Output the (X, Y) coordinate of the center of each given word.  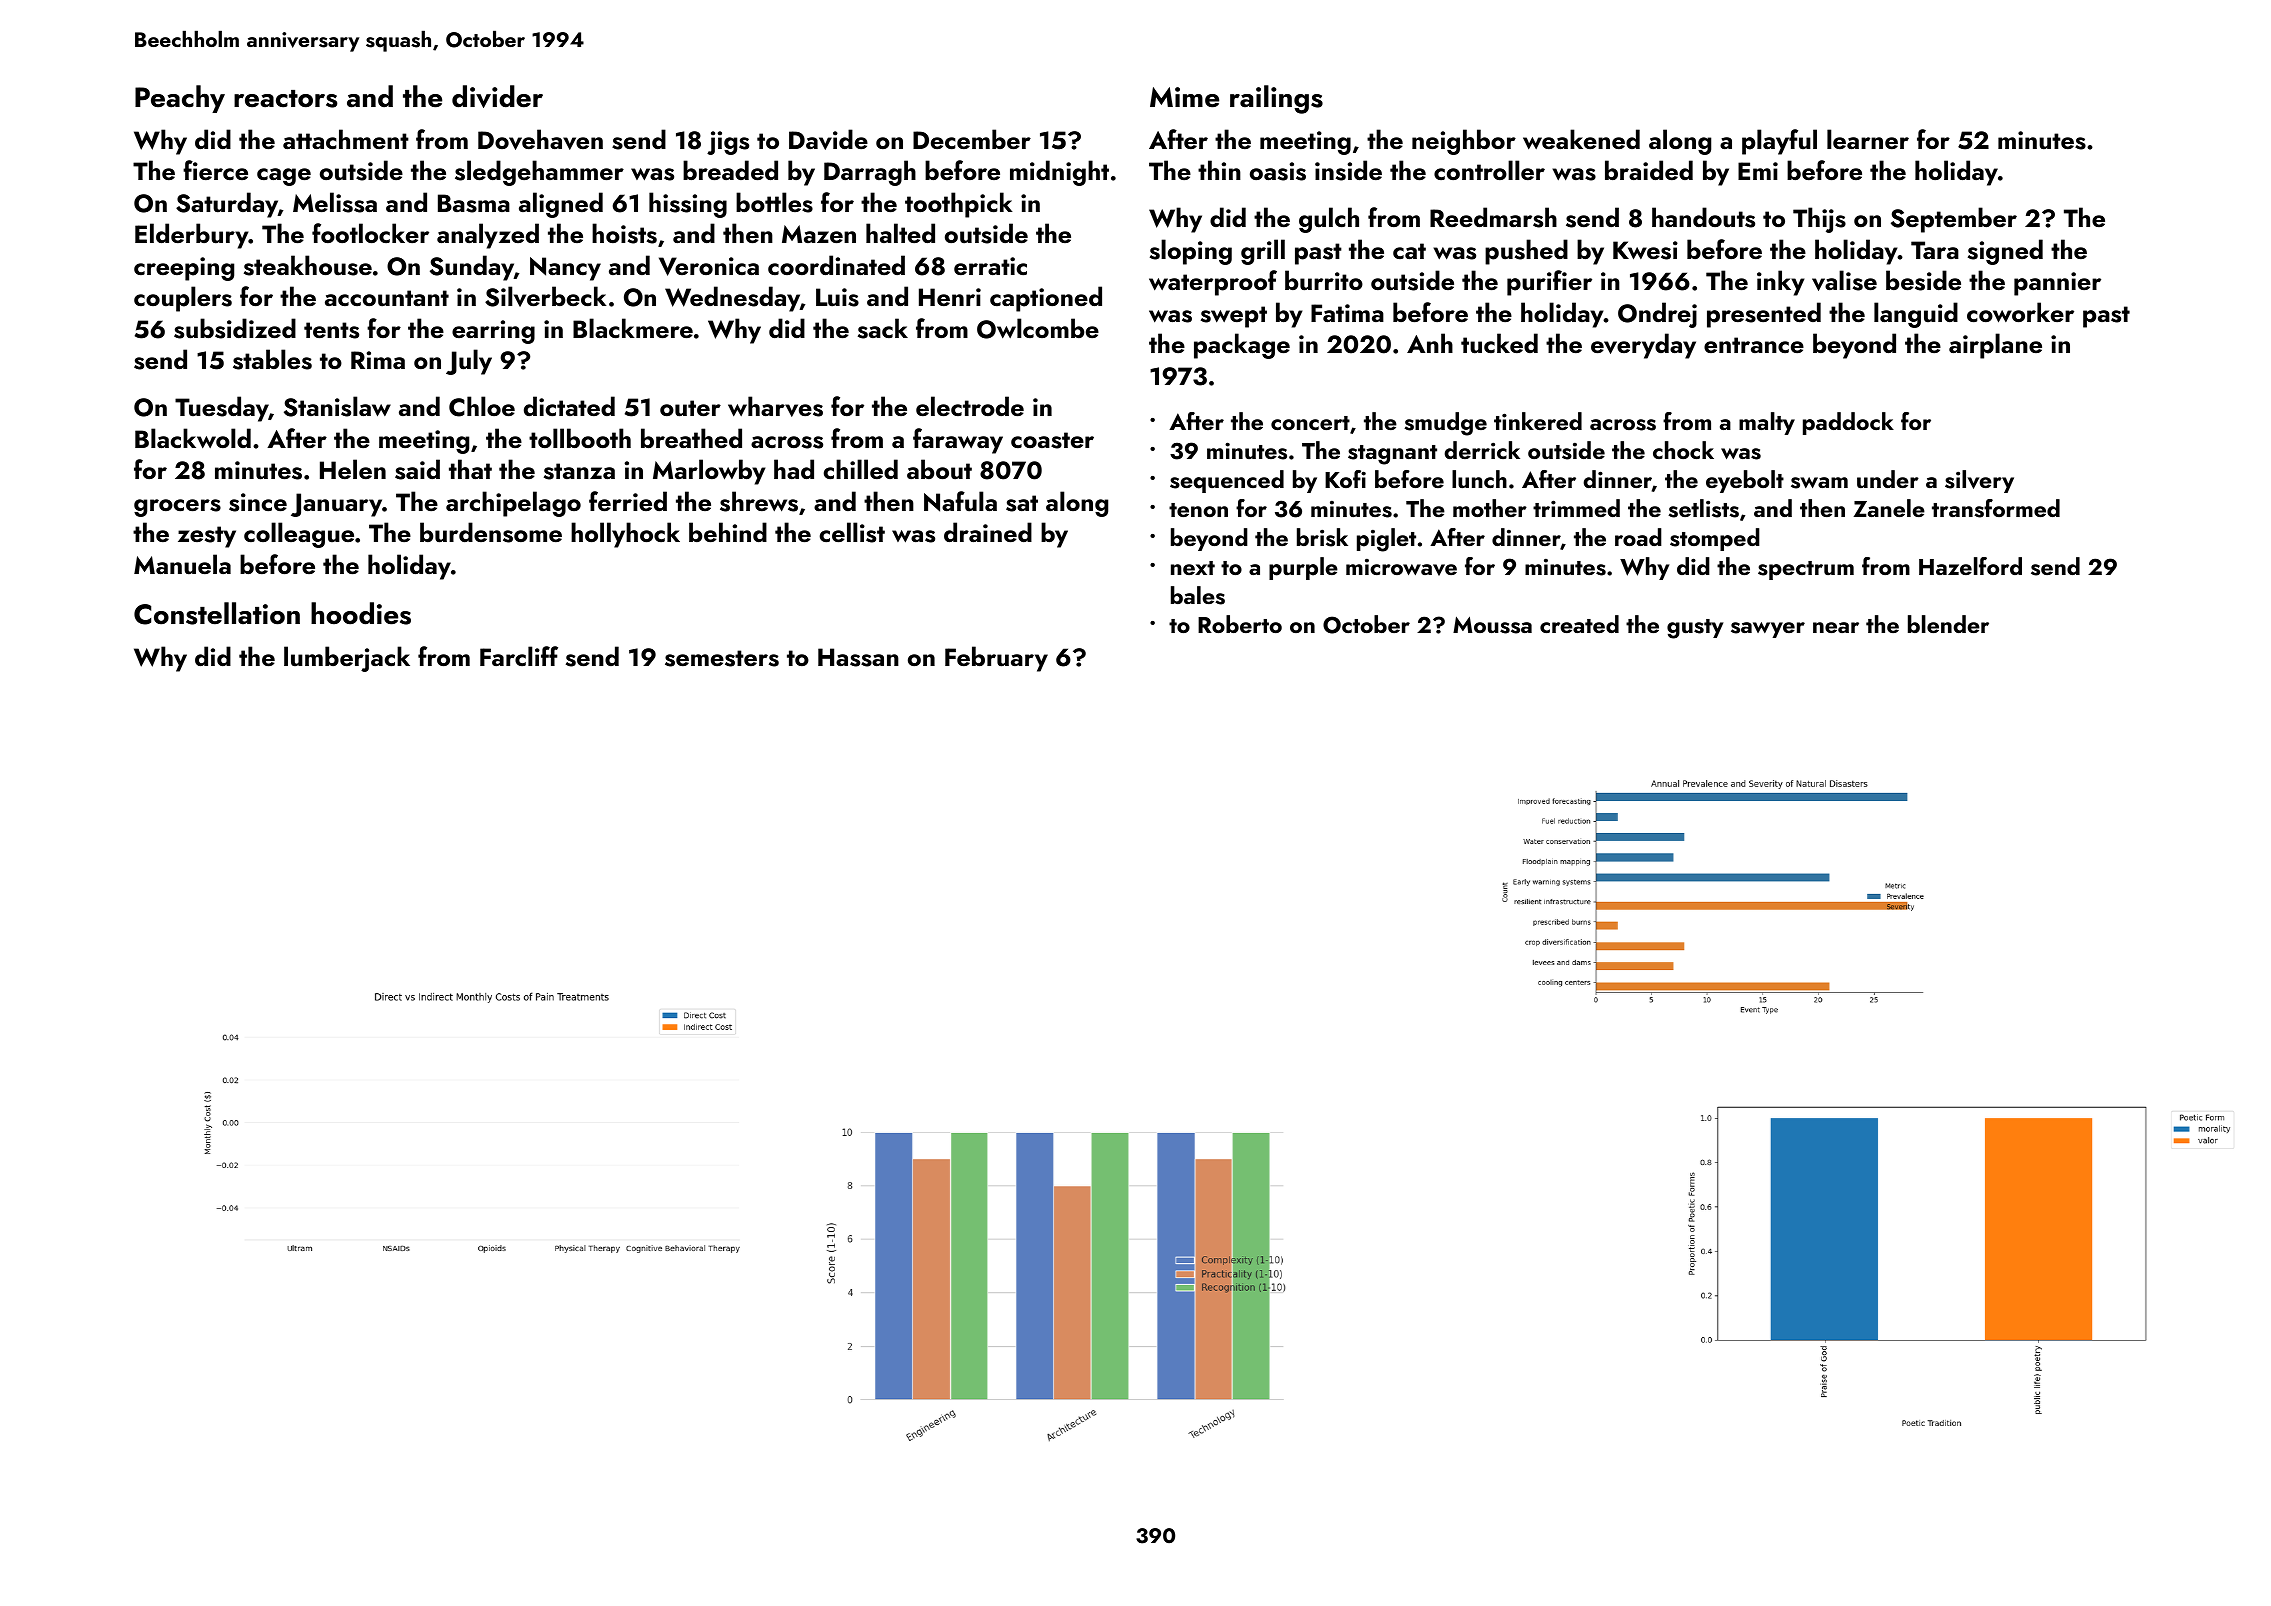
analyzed (488, 236)
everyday (1643, 346)
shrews (759, 501)
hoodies (361, 613)
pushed (1526, 252)
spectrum (1806, 570)
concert (1310, 423)
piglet (1386, 540)
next (1193, 568)
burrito (1324, 280)
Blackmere (633, 328)
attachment (346, 139)
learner (1868, 139)
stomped (1715, 539)
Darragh (870, 173)
